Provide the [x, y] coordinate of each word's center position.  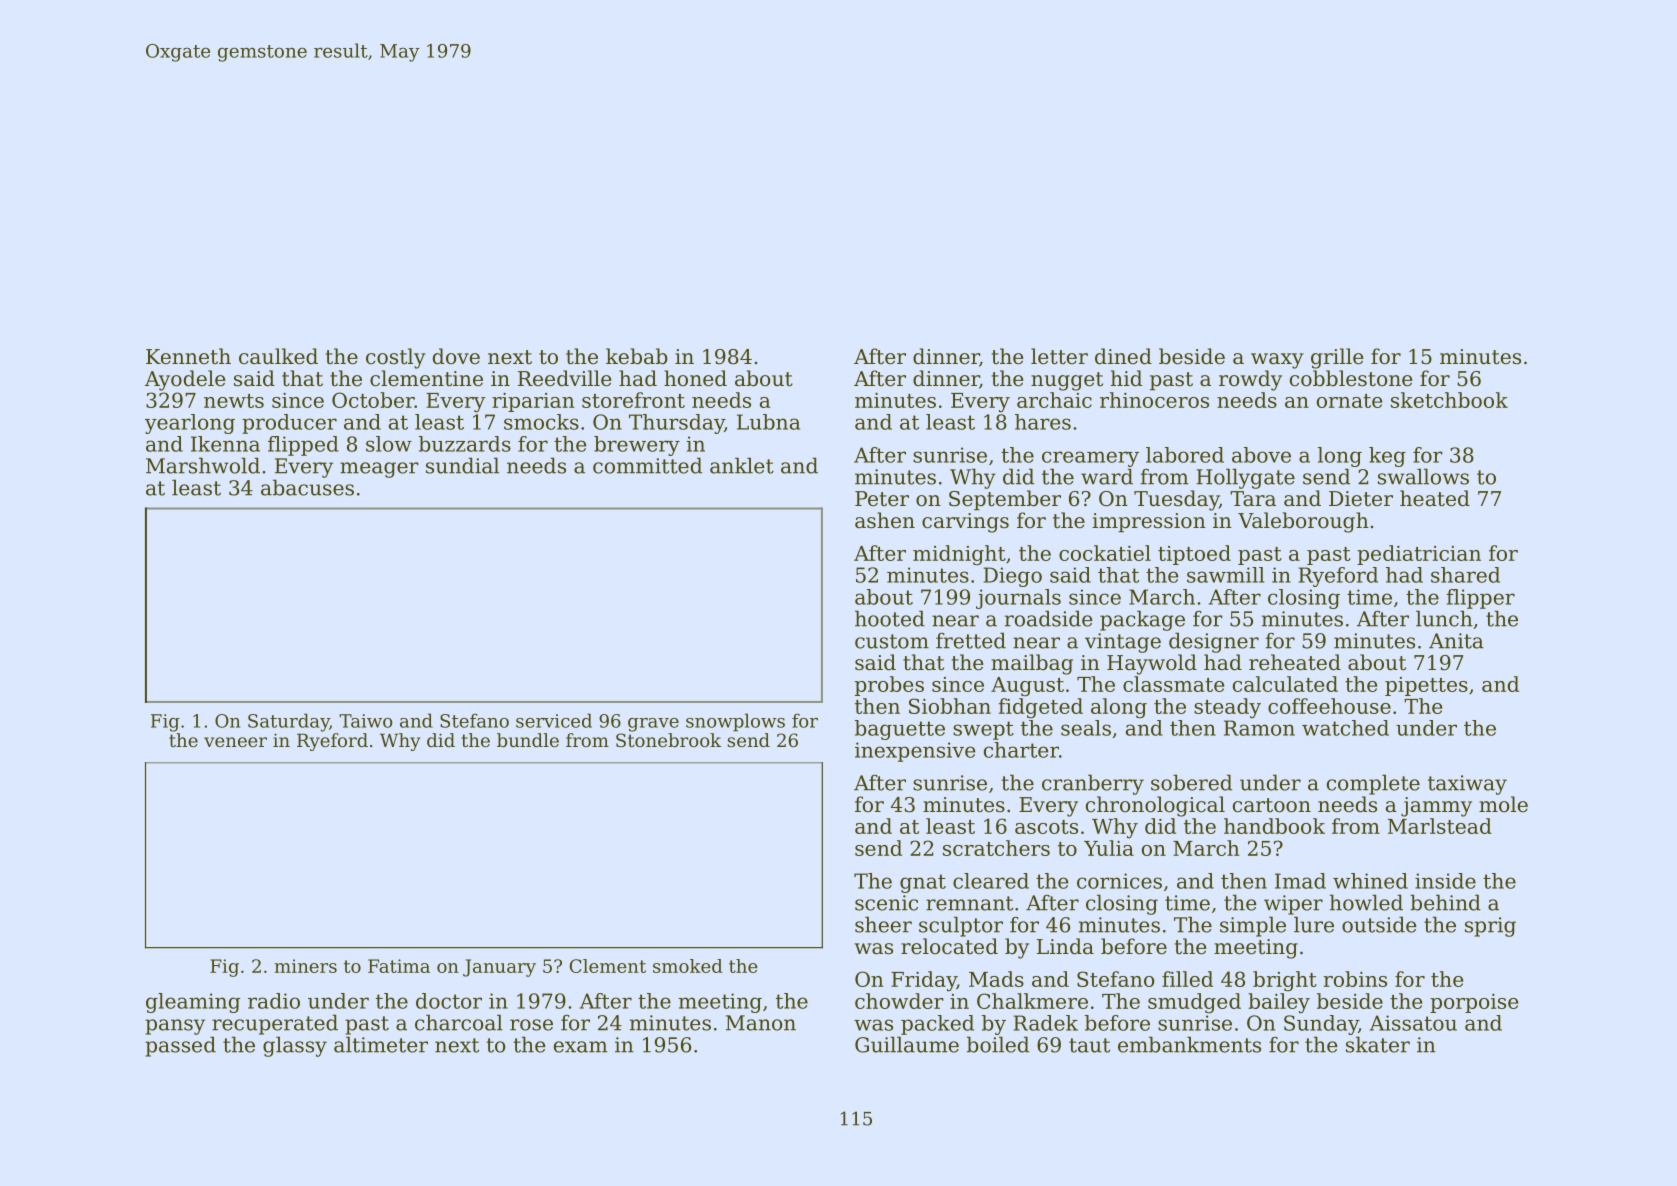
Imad [1300, 881]
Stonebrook [668, 740]
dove [456, 356]
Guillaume [907, 1044]
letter [1059, 356]
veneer [235, 742]
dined [1123, 356]
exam [581, 1047]
